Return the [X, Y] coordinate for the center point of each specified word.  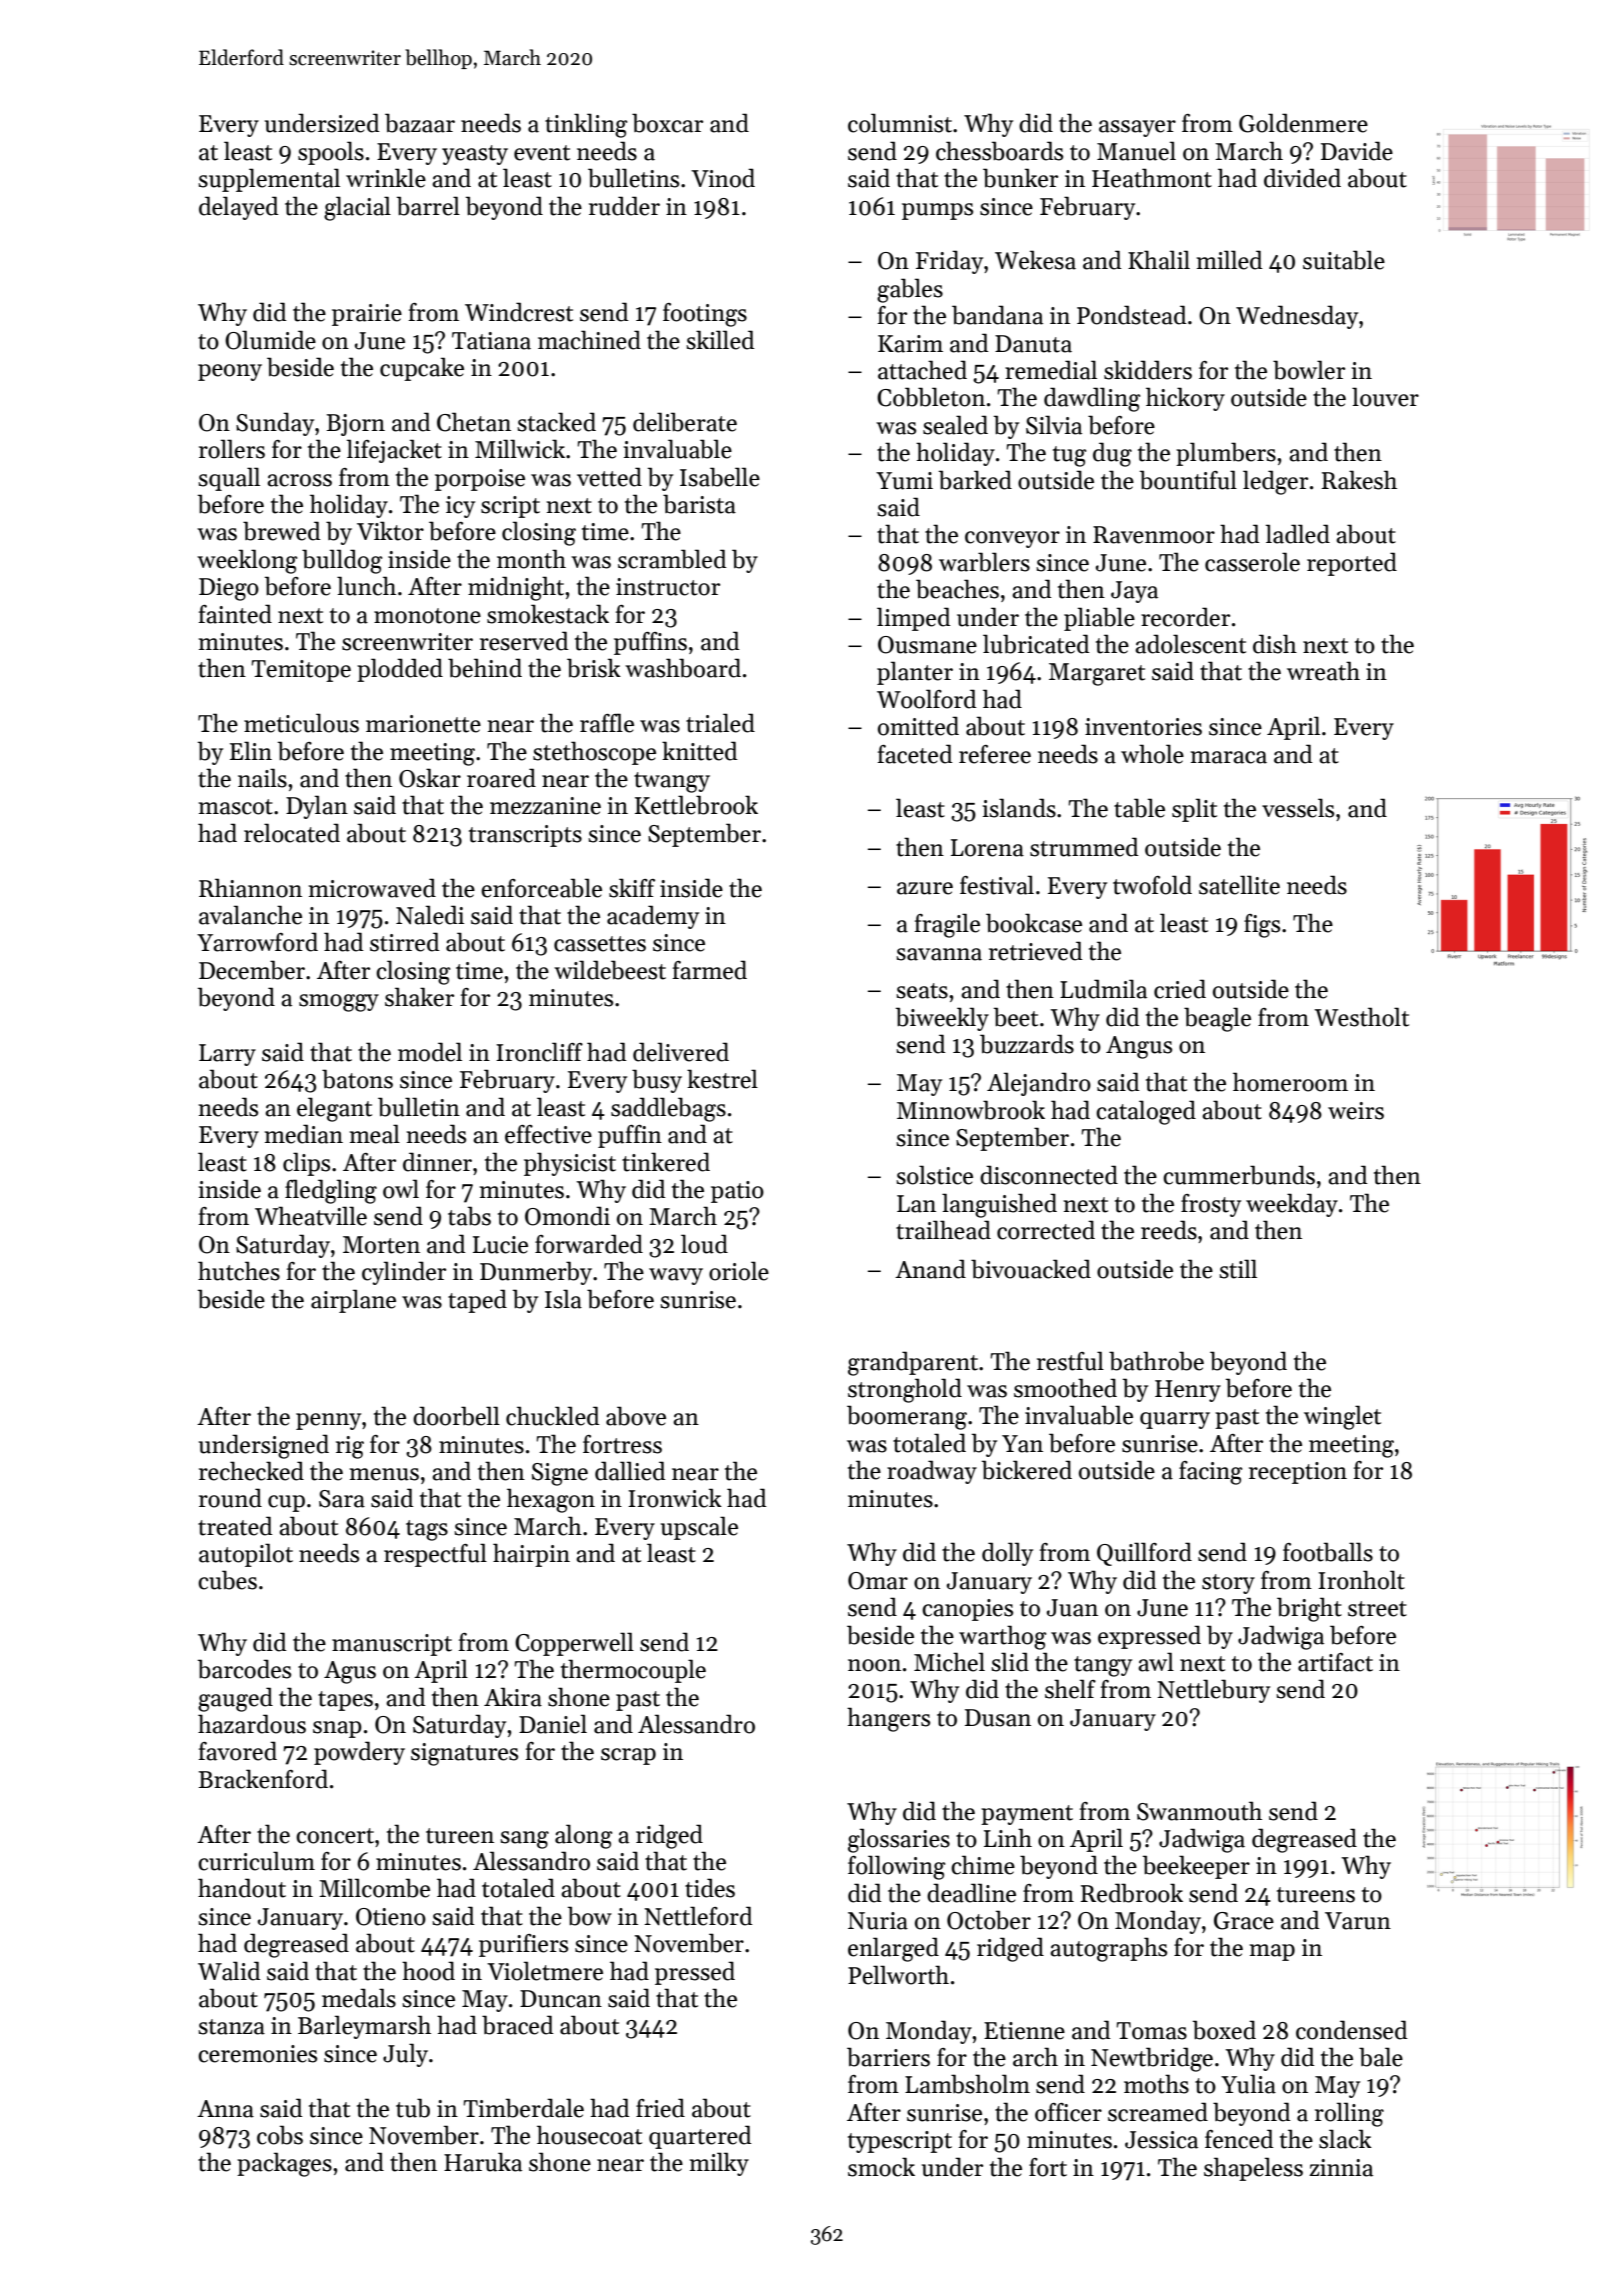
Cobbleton [931, 397]
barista [699, 504]
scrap [628, 1756]
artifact [1335, 1662]
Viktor [390, 531]
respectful [435, 1555]
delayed [239, 208]
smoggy [339, 1003]
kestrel [722, 1079]
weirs [1356, 1111]
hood [428, 1971]
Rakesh [1359, 480]
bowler [1309, 370]
